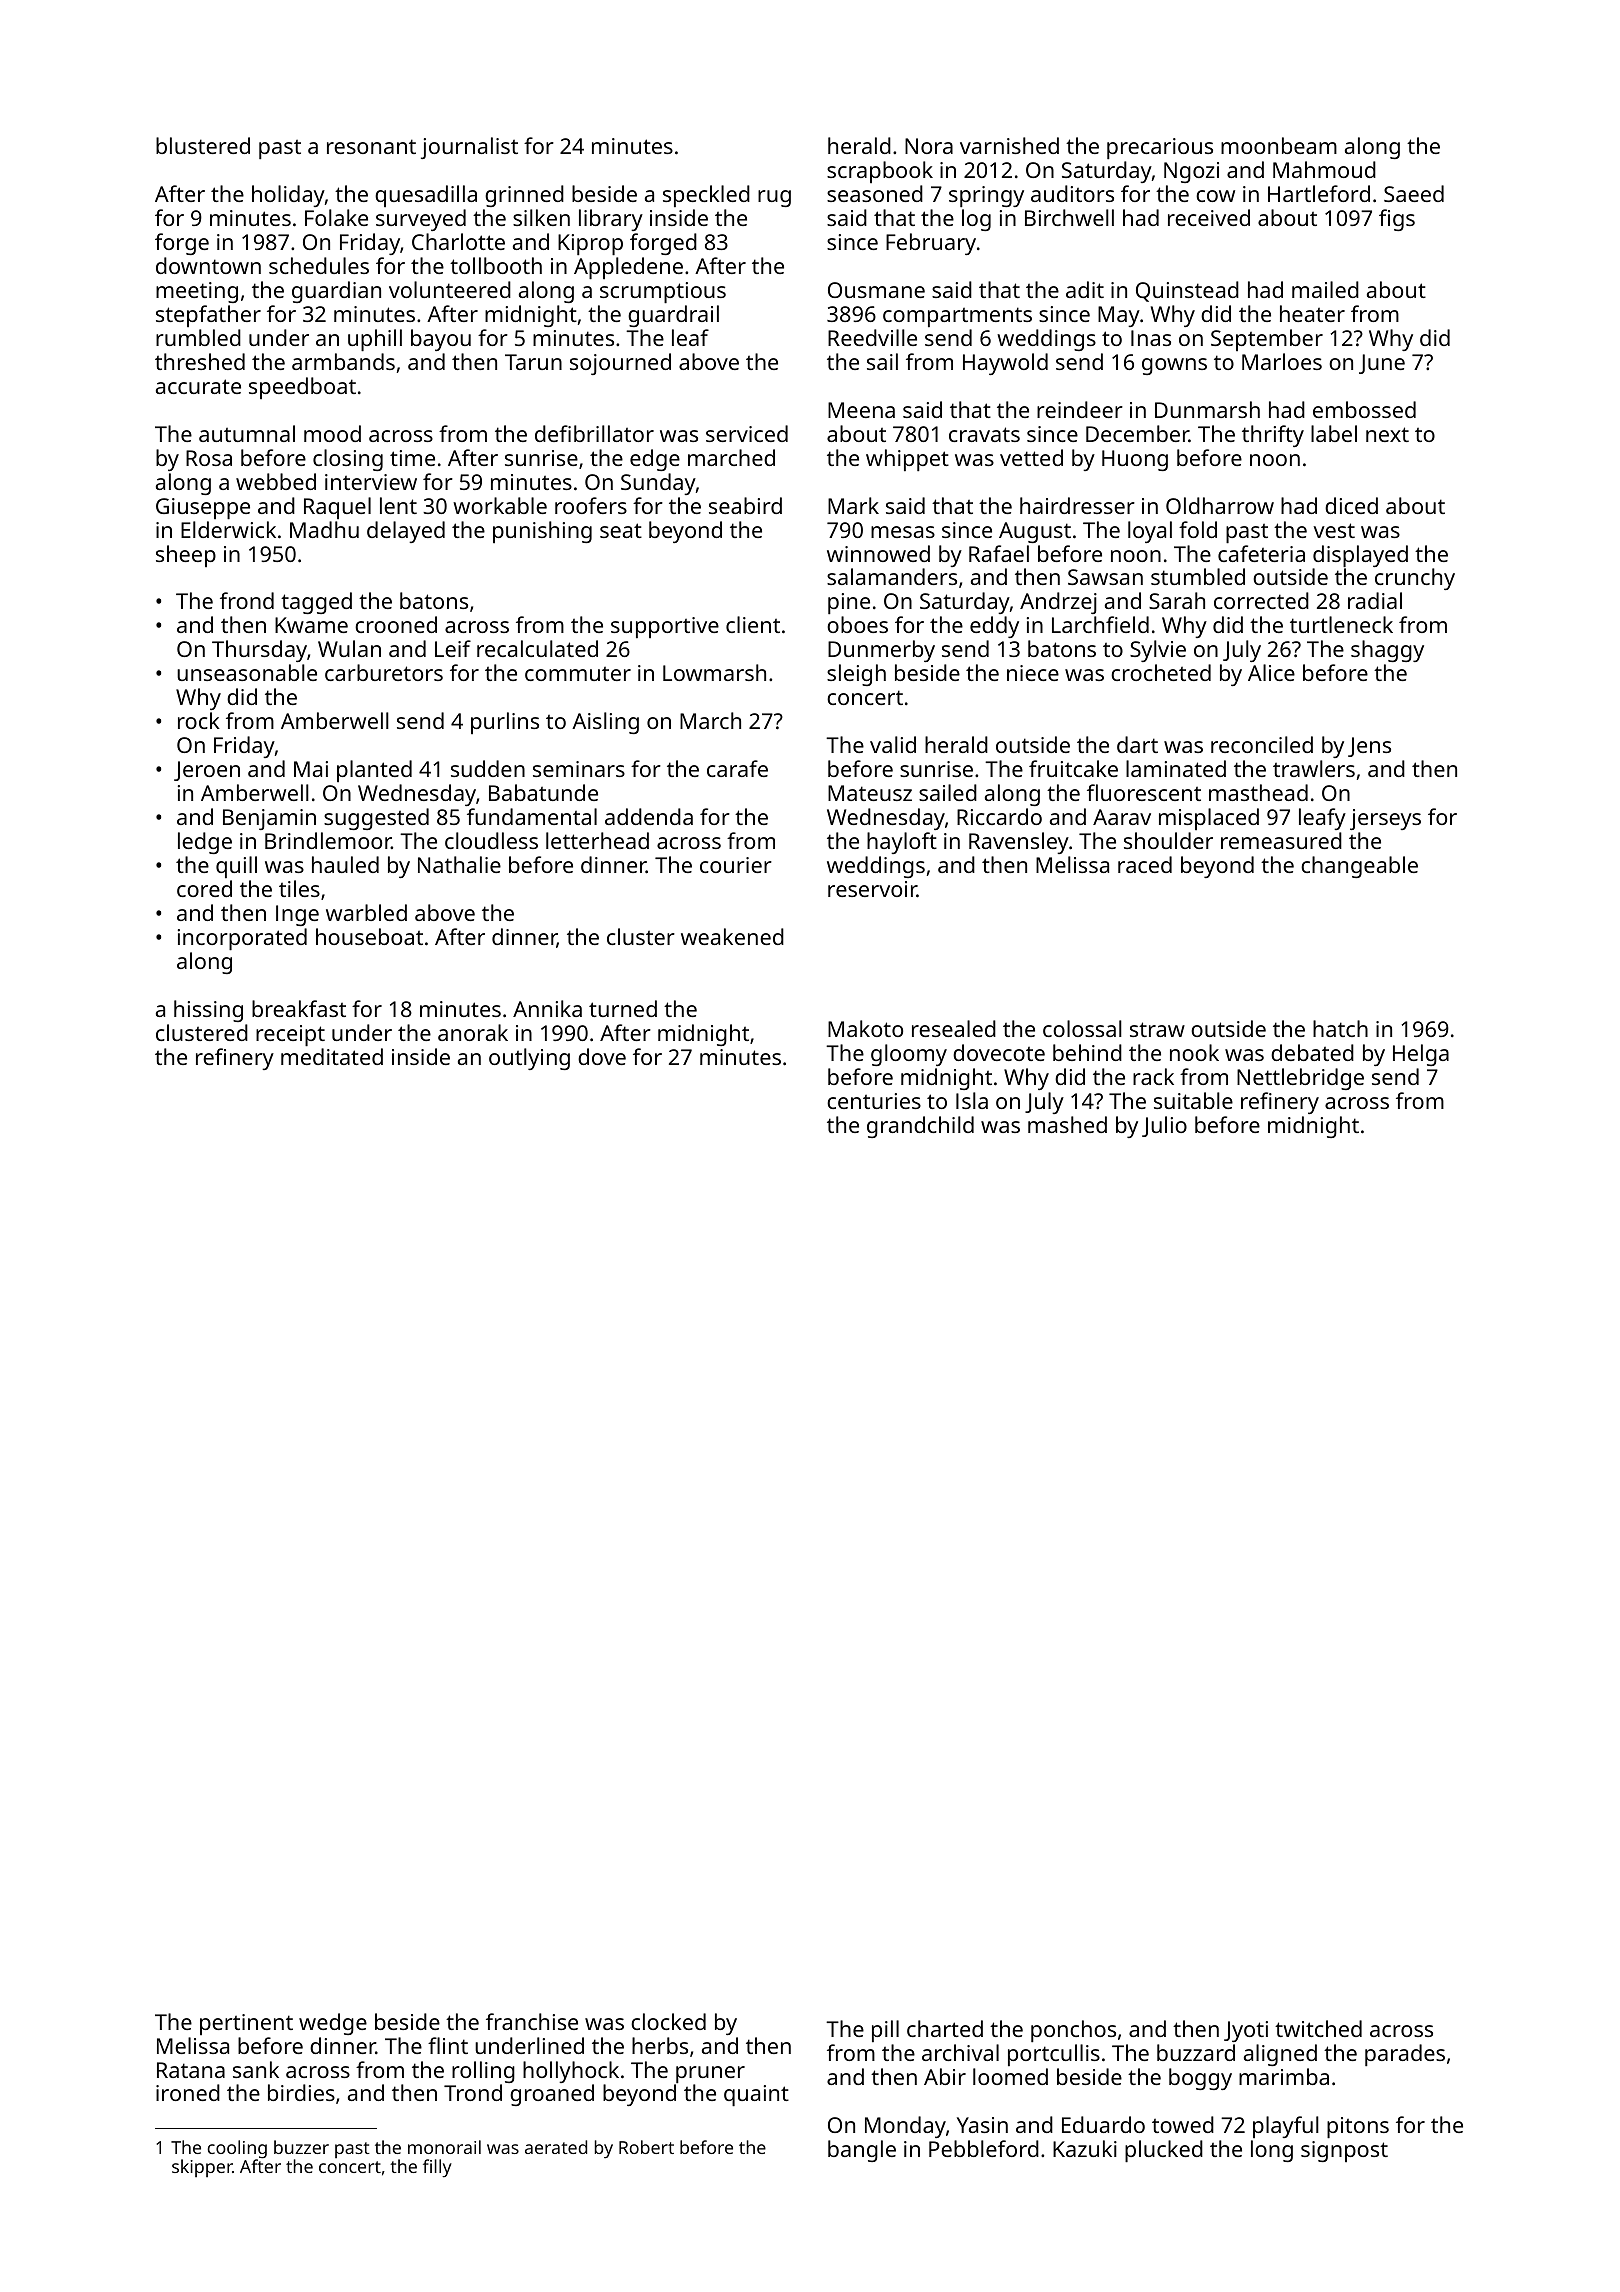  Describe the element at coordinates (1319, 193) in the screenshot. I see `Hartleford` at that location.
